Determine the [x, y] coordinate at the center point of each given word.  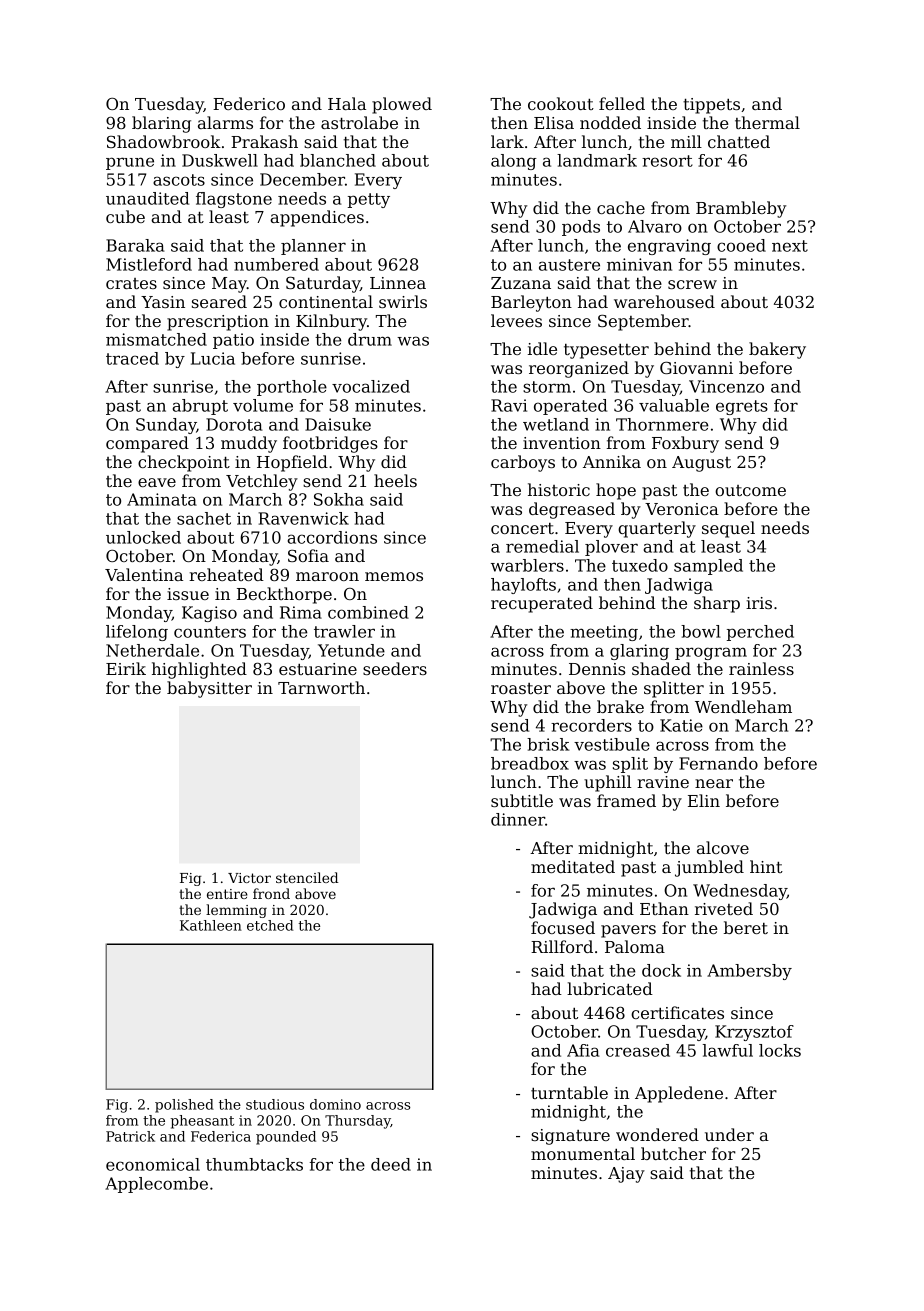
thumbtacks [254, 1164]
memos [394, 576]
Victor [249, 878]
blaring [161, 124]
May [229, 285]
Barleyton [531, 303]
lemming [236, 911]
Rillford [562, 946]
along [514, 162]
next [790, 246]
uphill [608, 783]
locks [780, 1050]
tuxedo [640, 565]
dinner [518, 819]
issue [188, 594]
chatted [739, 141]
